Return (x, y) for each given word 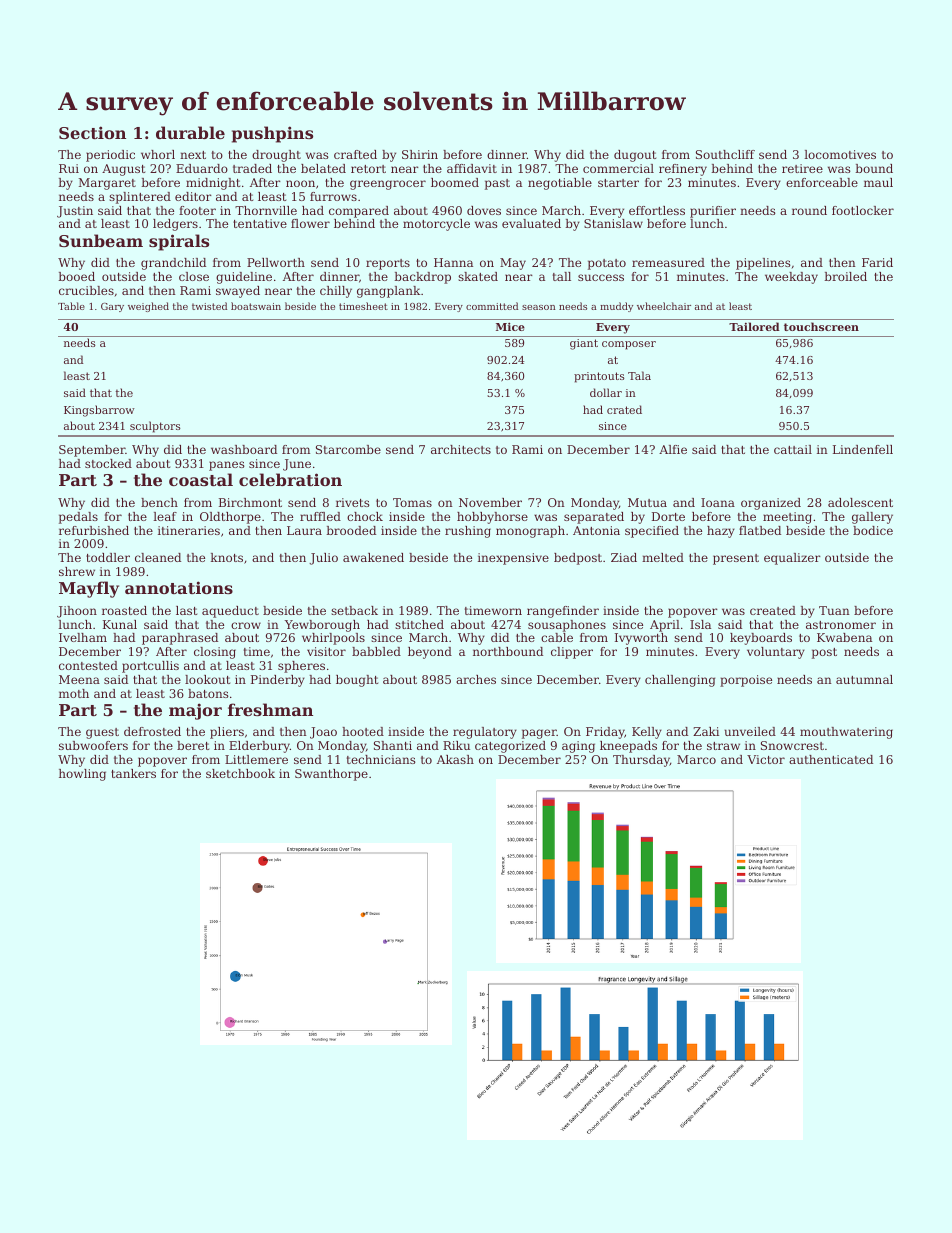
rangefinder (563, 612)
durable (190, 132)
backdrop (422, 278)
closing (215, 653)
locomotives (840, 154)
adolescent (860, 502)
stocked (108, 463)
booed (76, 276)
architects (461, 449)
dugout (635, 156)
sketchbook (240, 773)
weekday (791, 278)
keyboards (761, 639)
